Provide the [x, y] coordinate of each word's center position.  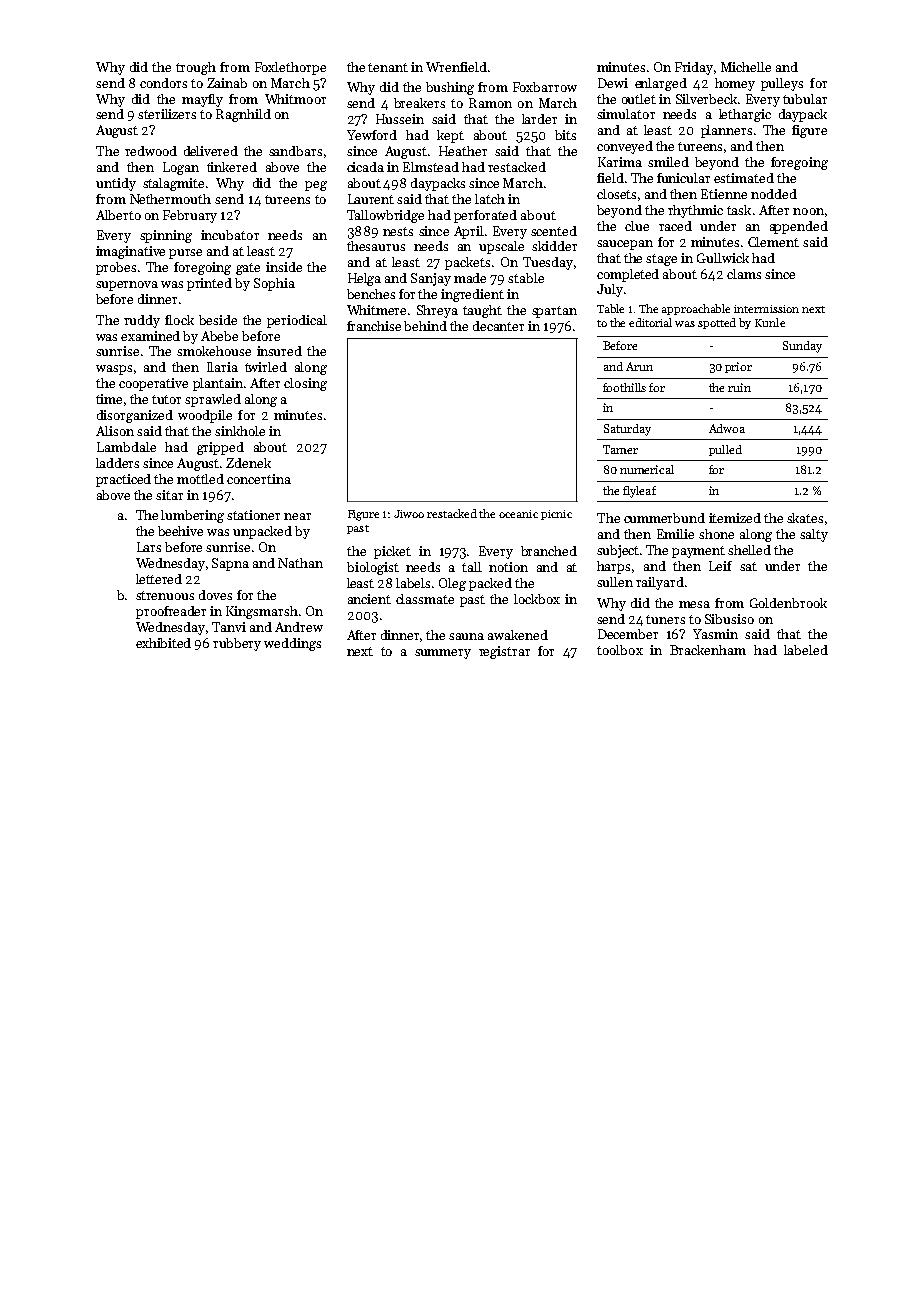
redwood [151, 151]
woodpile [205, 416]
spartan [554, 312]
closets [616, 194]
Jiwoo [409, 514]
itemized [735, 518]
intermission [766, 309]
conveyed [625, 147]
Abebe [219, 336]
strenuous [165, 595]
